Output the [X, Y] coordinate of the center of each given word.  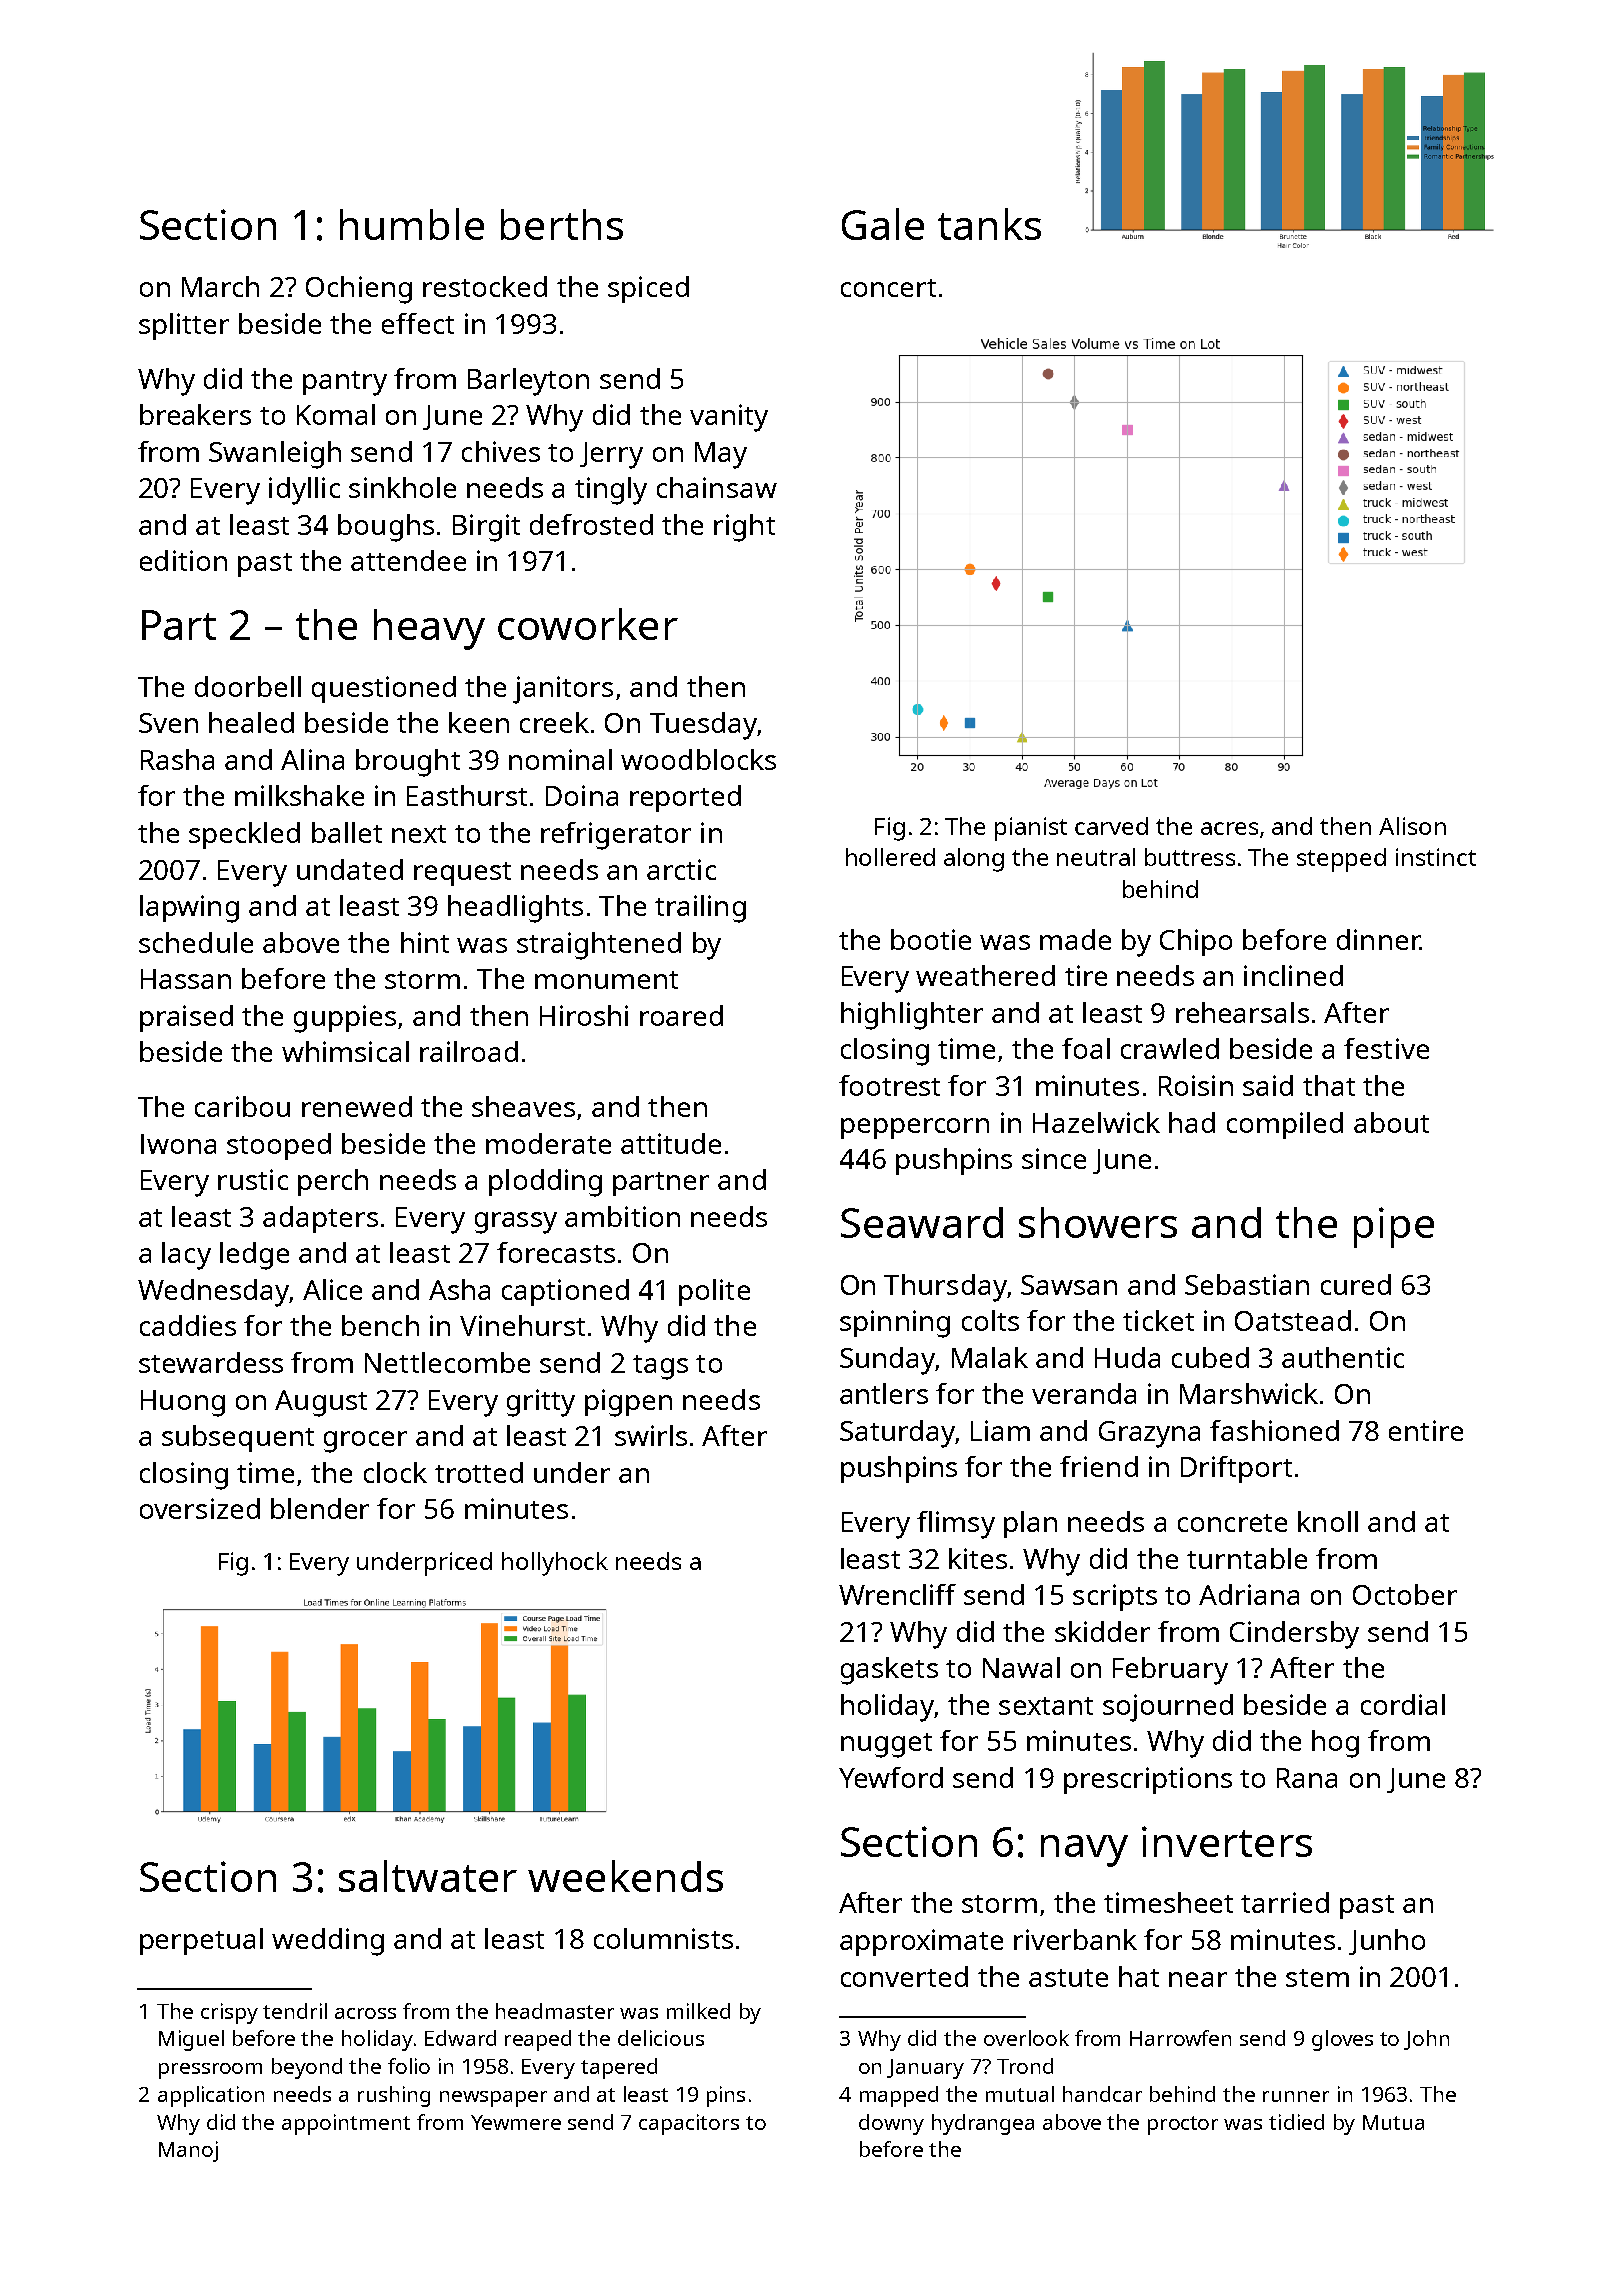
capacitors [689, 2124]
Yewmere [516, 2122]
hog [1335, 1744]
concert [888, 288]
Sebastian [1247, 1284]
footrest [889, 1085]
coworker [588, 624]
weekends [625, 1876]
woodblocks [698, 759]
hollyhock [555, 1564]
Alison [1412, 826]
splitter [184, 326]
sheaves [523, 1106]
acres [1229, 828]
